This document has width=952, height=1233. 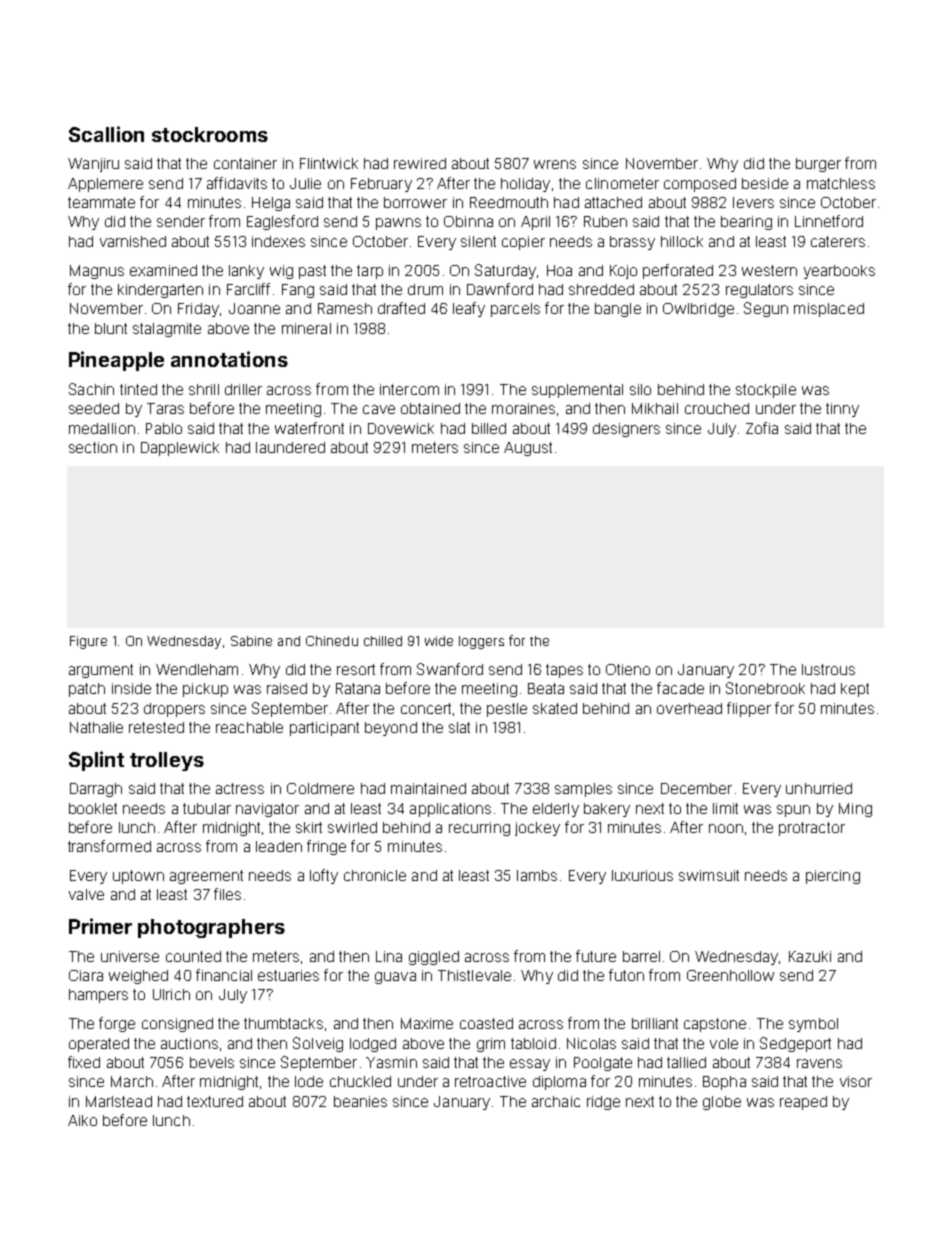 What do you see at coordinates (564, 671) in the document?
I see `tapes` at bounding box center [564, 671].
